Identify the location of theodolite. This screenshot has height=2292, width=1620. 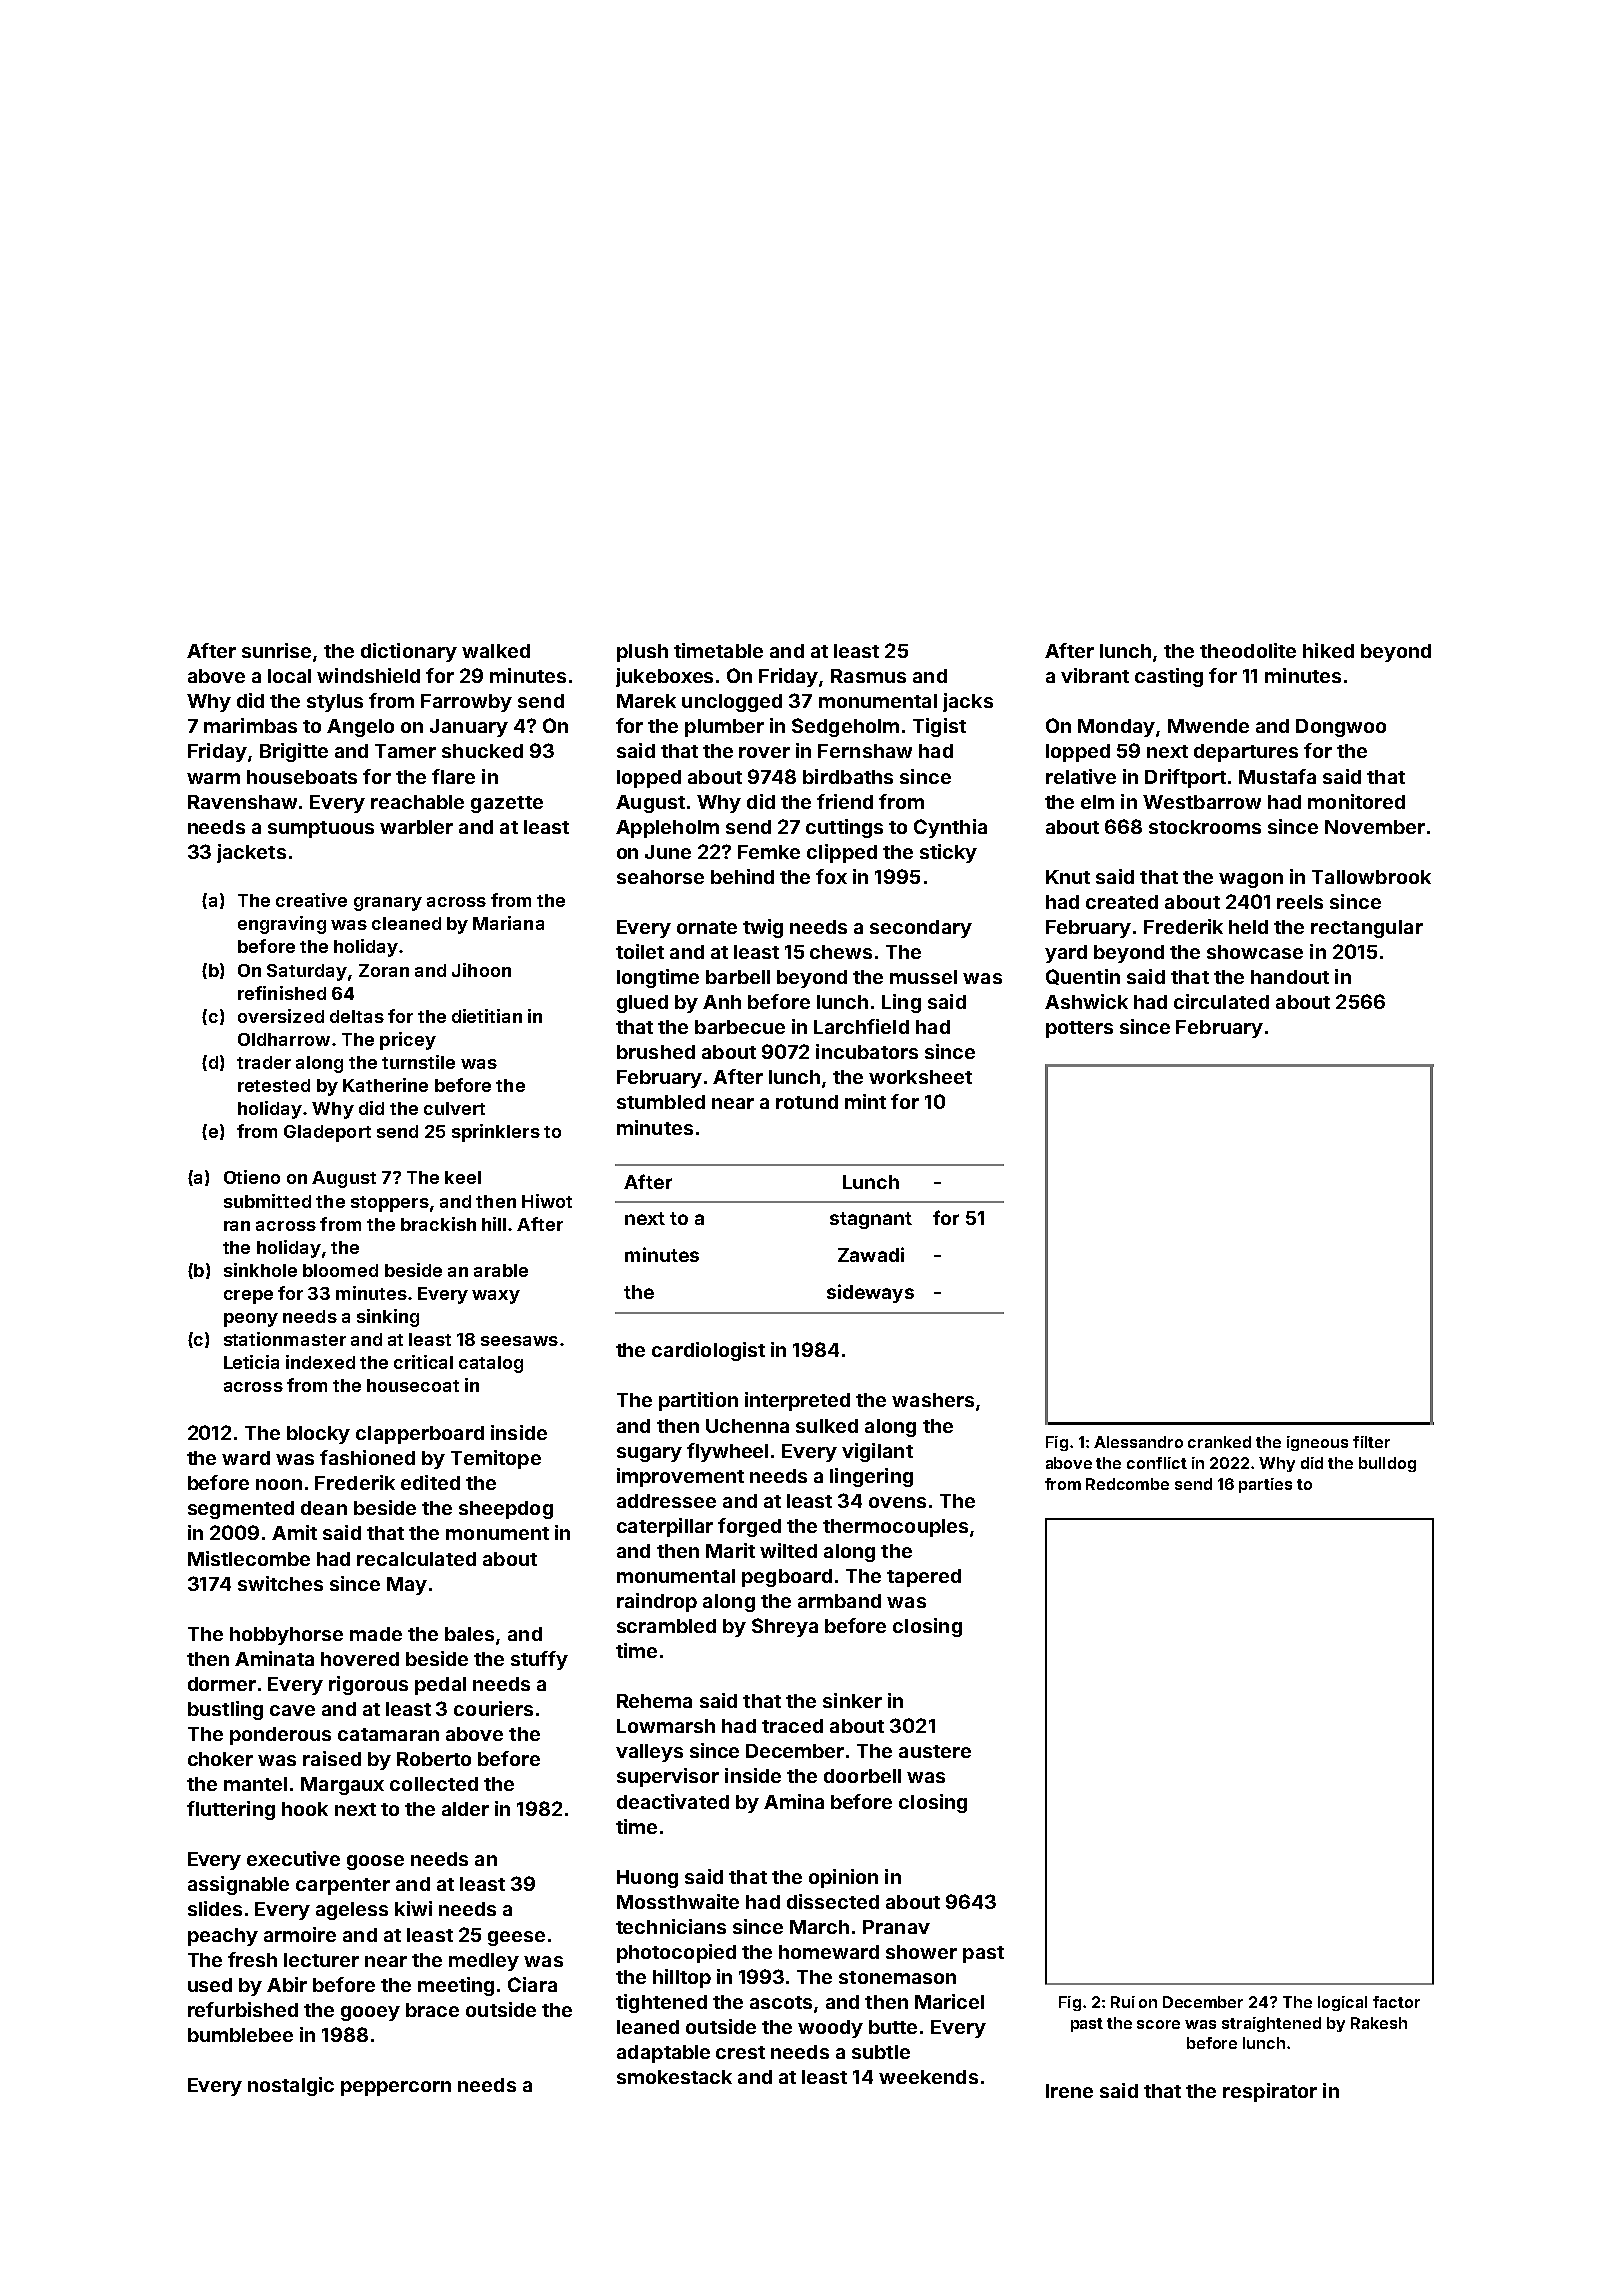
(1248, 650).
